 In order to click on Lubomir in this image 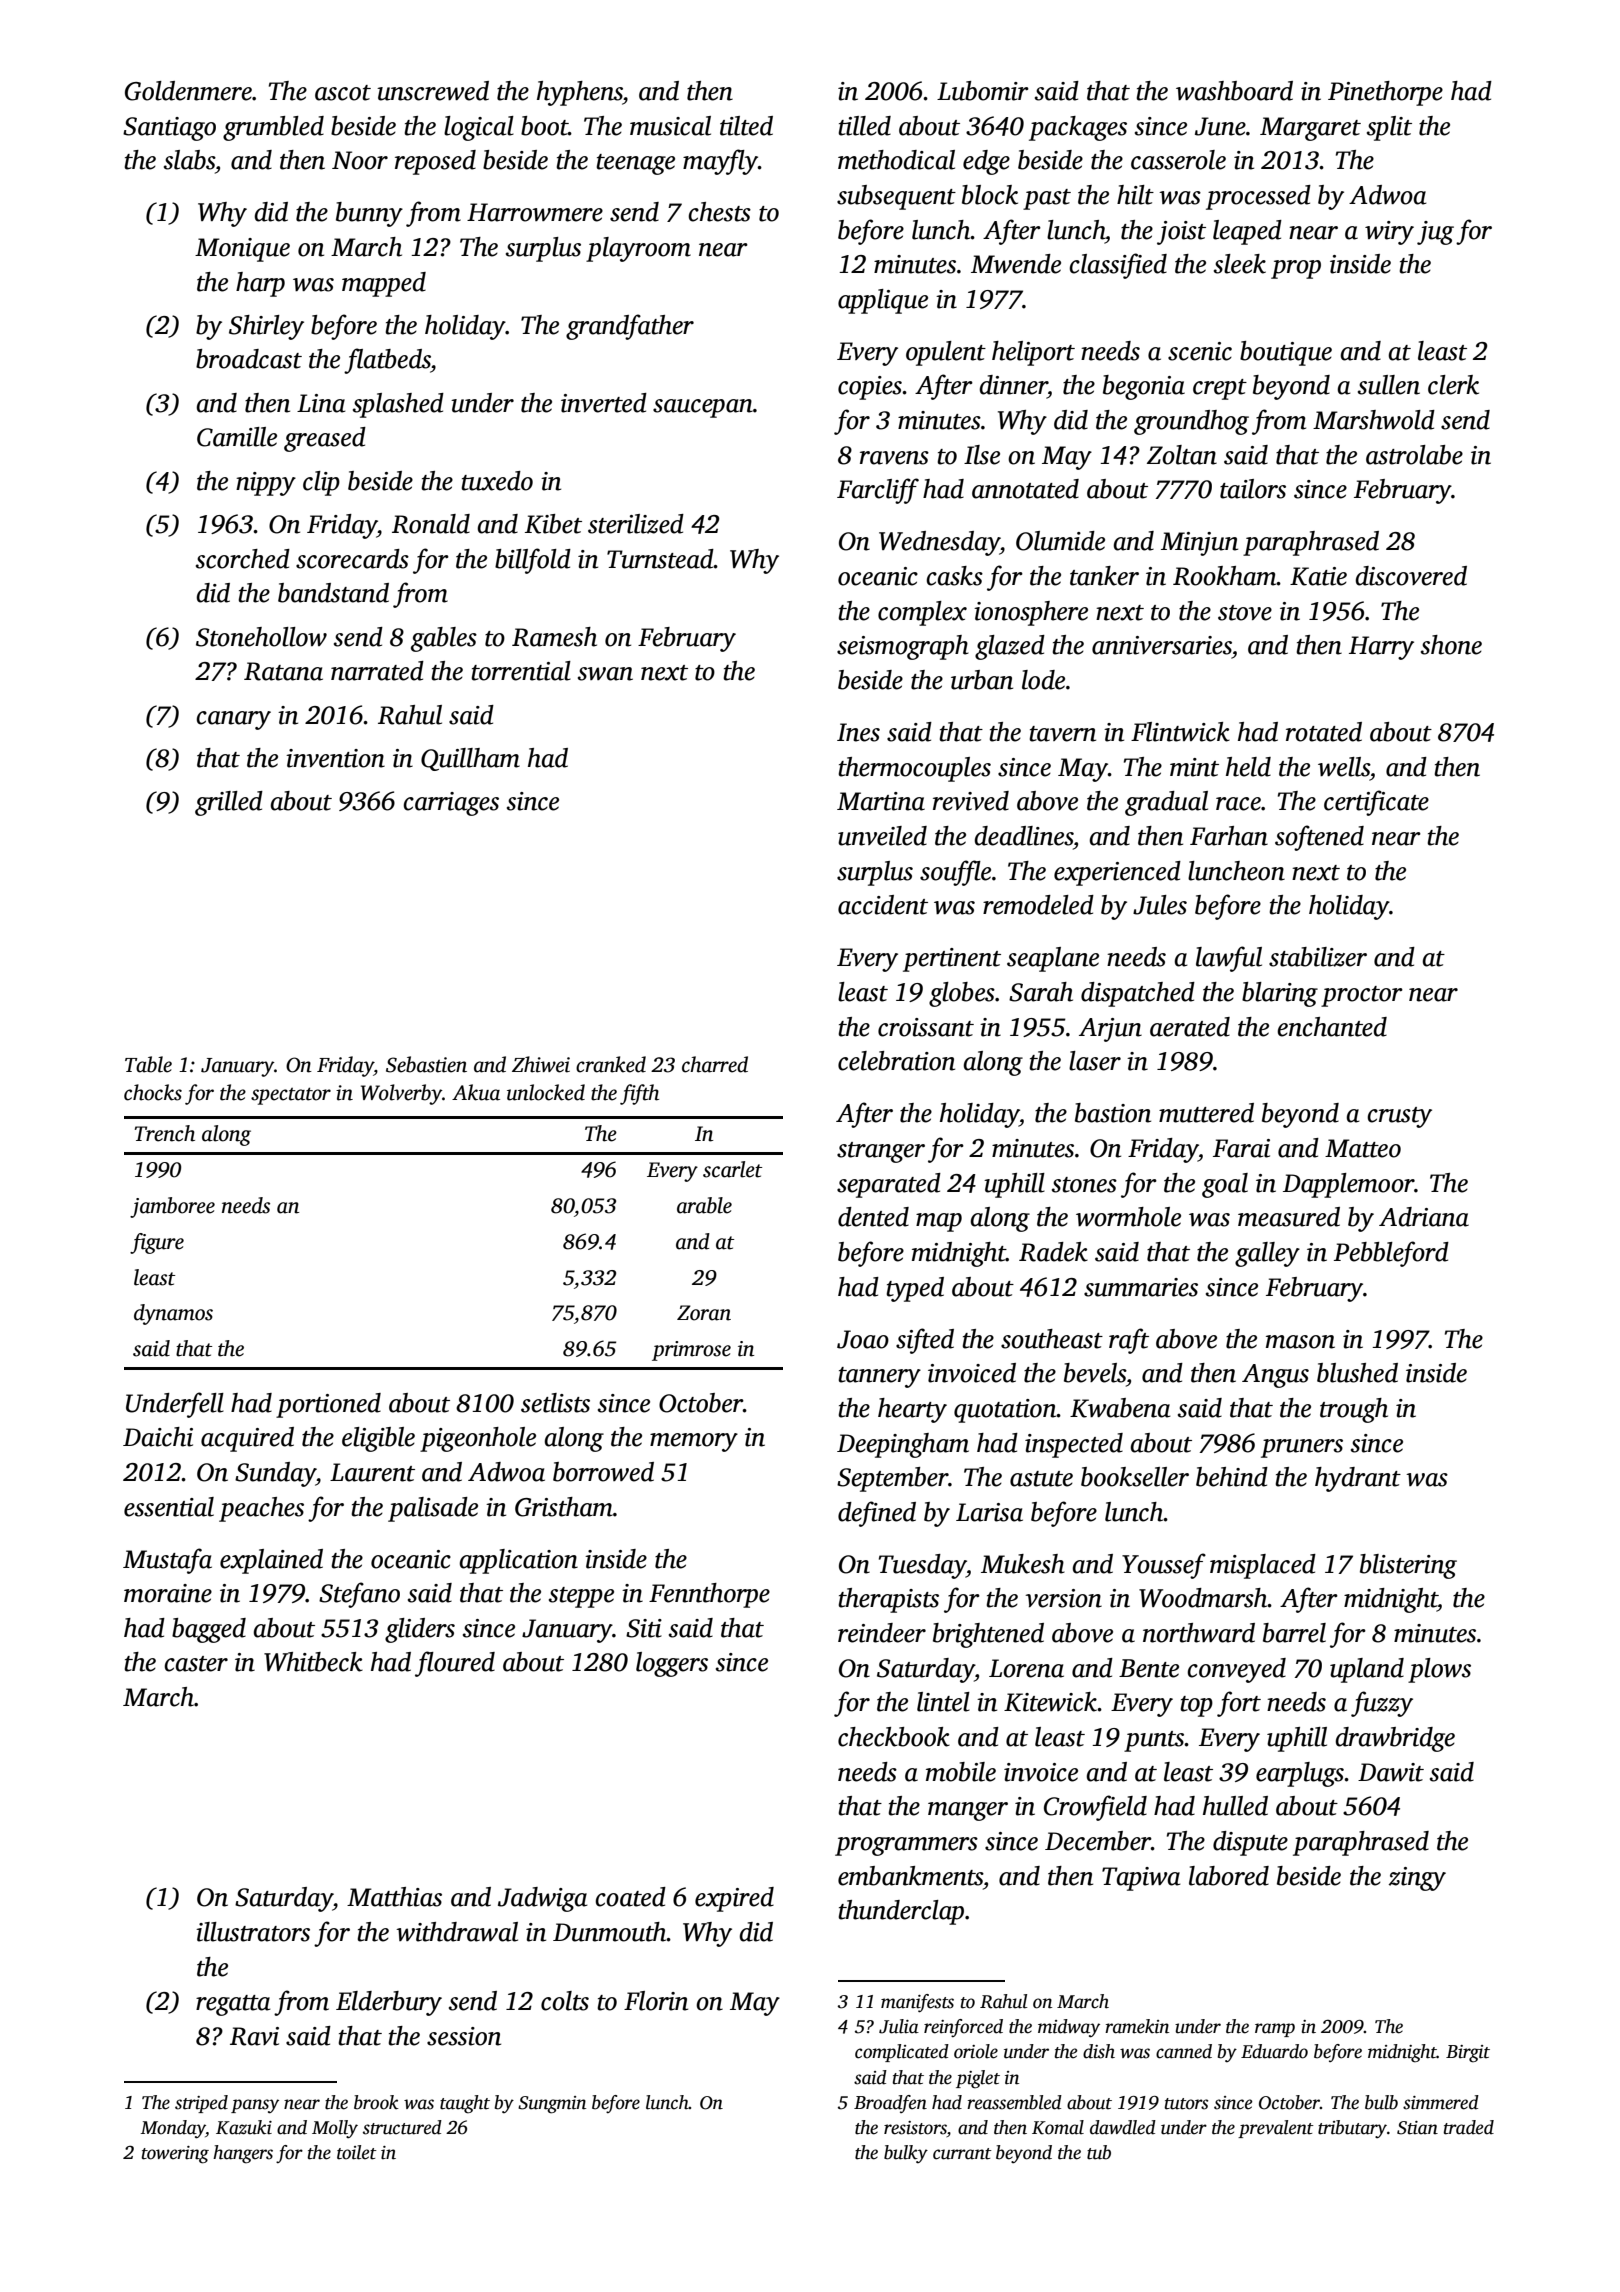, I will do `click(983, 91)`.
